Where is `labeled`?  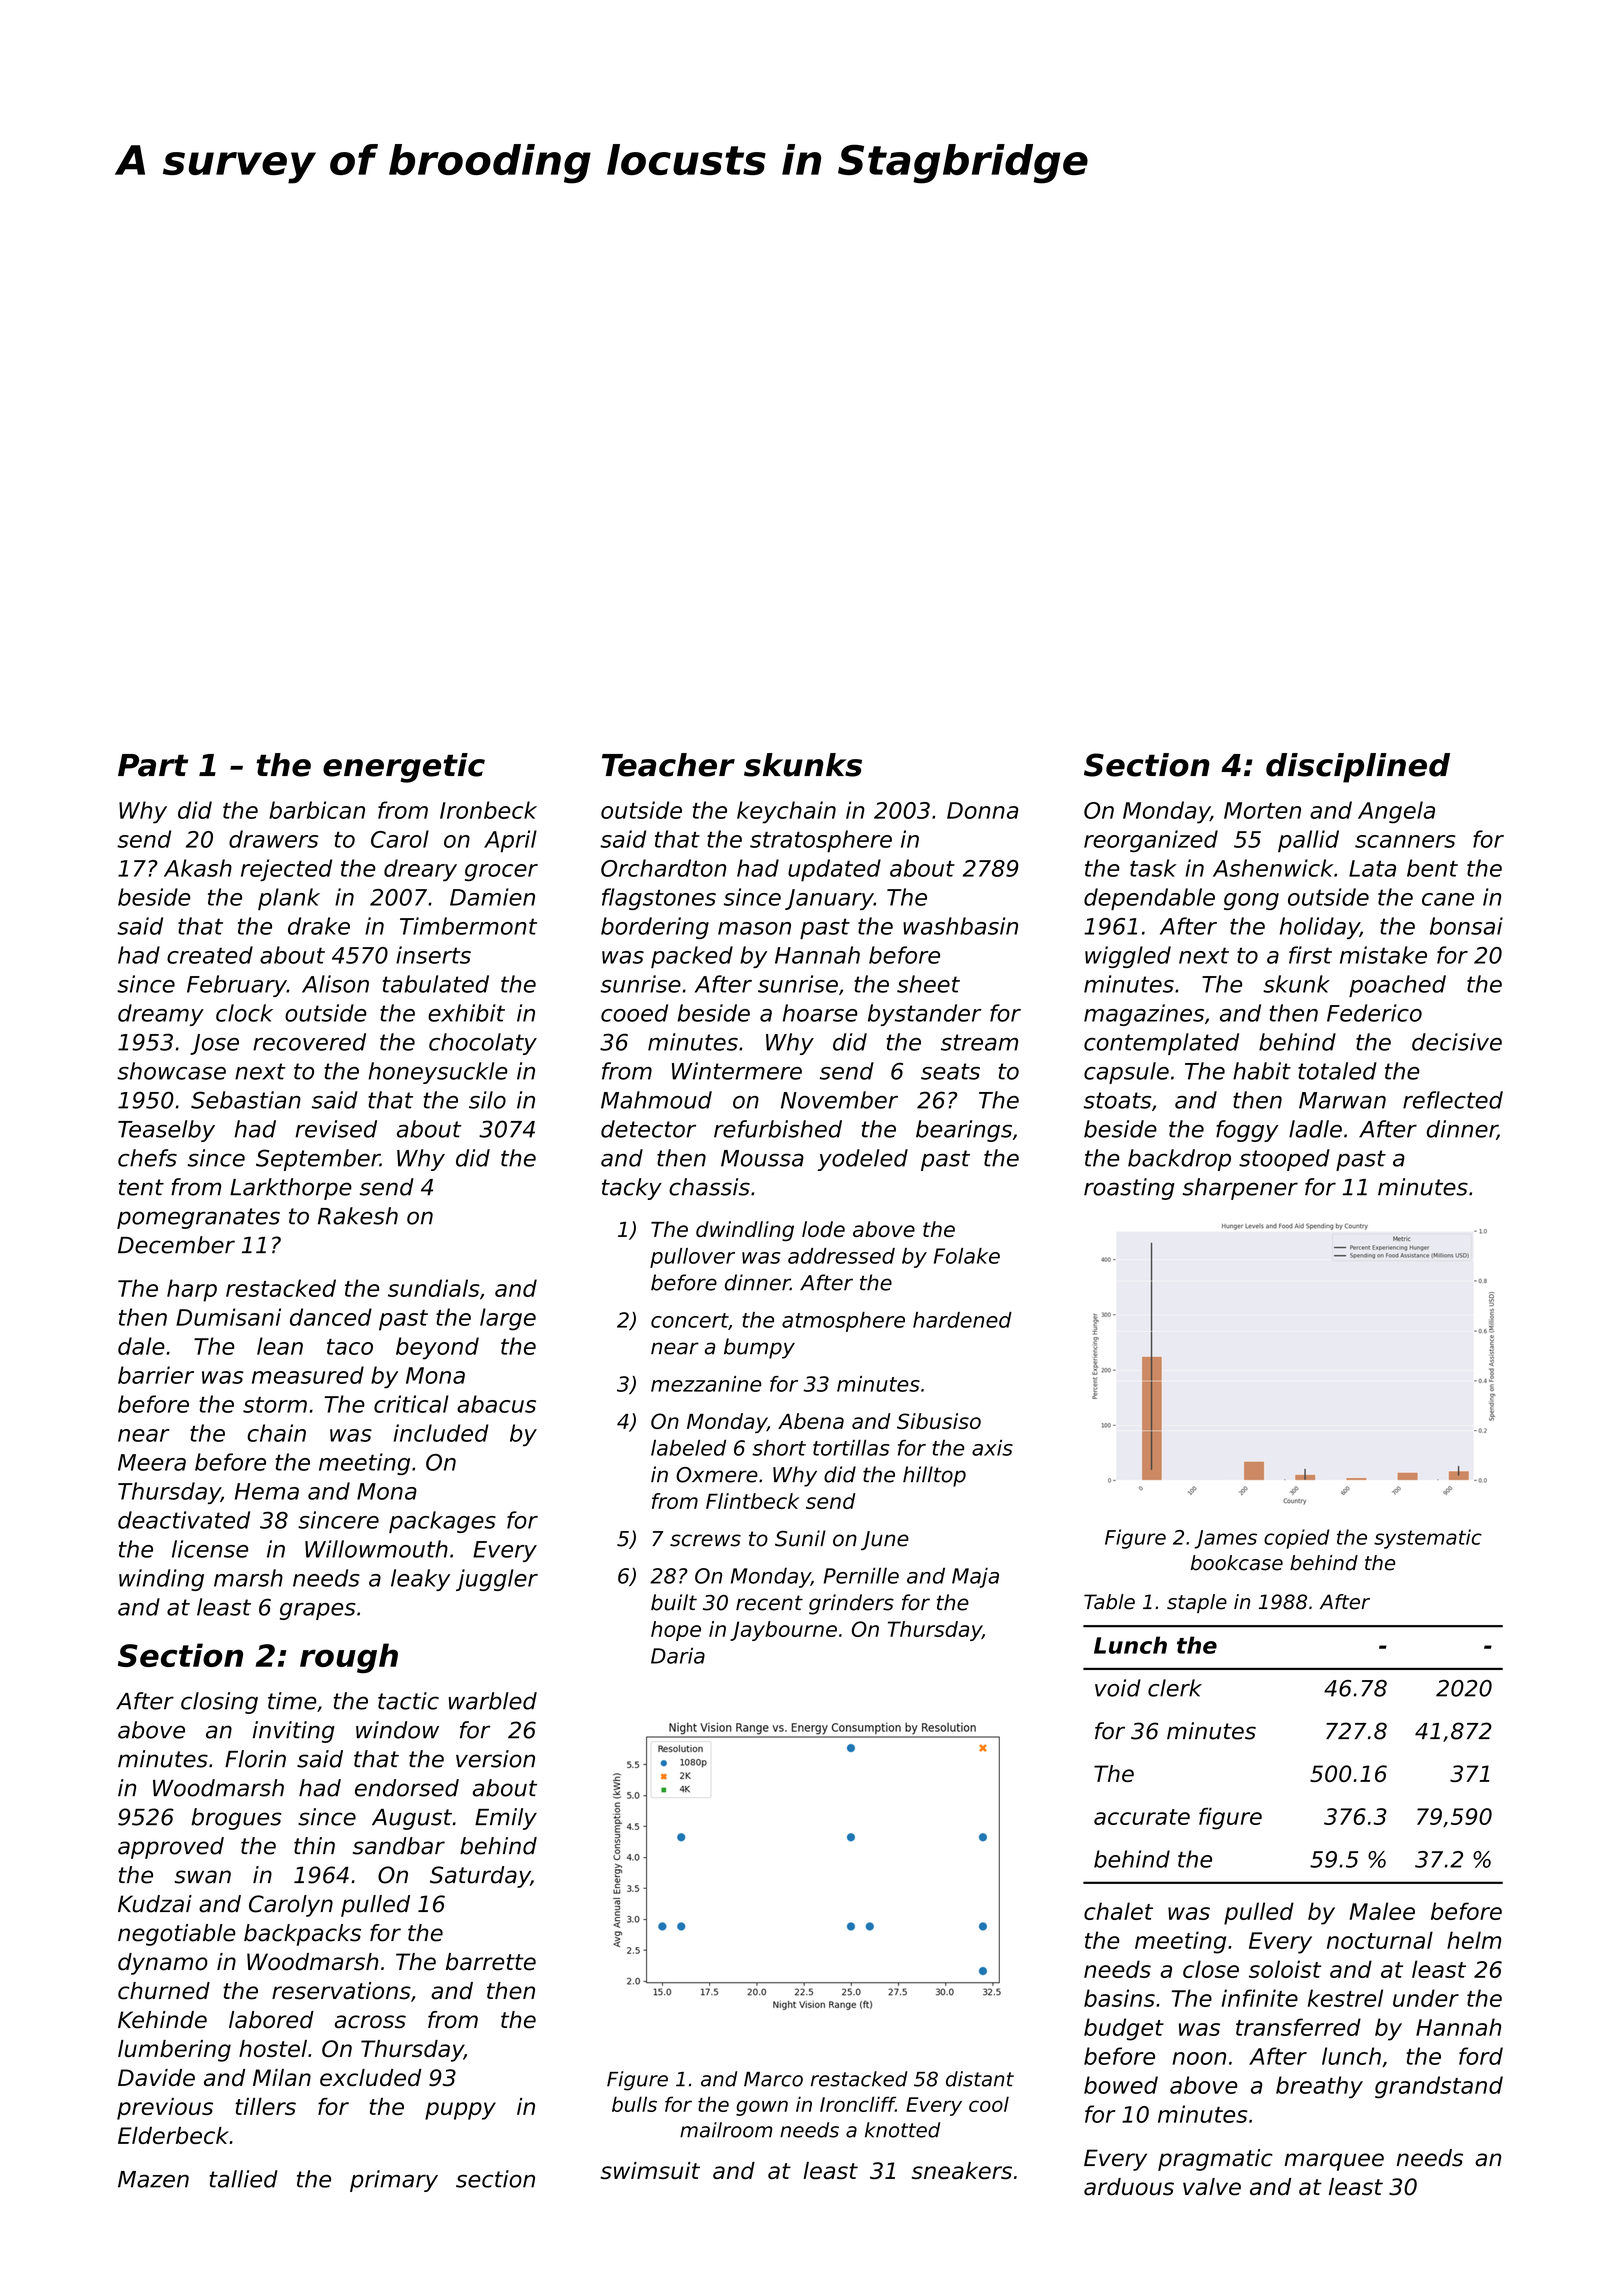
labeled is located at coordinates (688, 1448).
